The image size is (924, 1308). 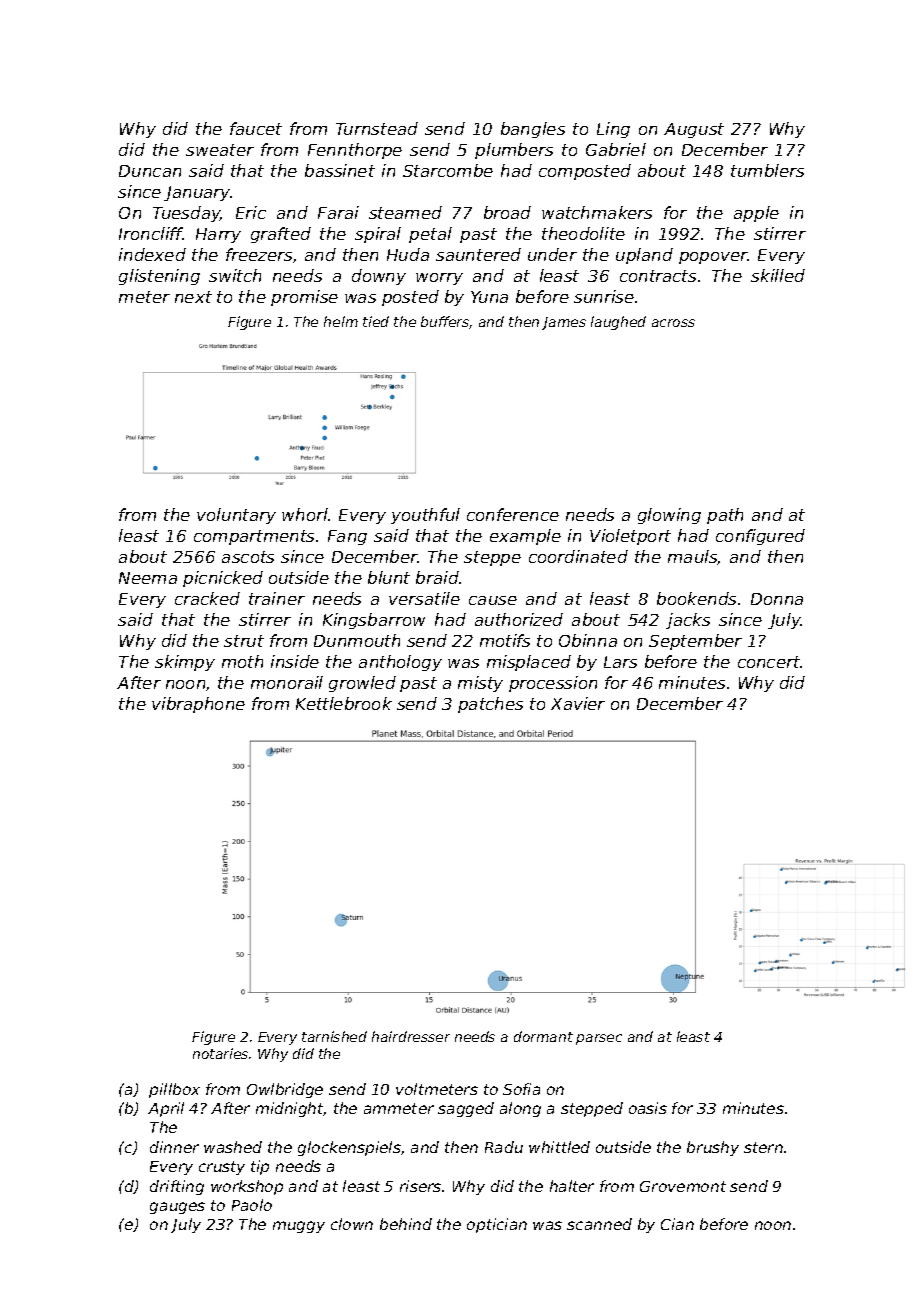 What do you see at coordinates (305, 514) in the image?
I see `whorl` at bounding box center [305, 514].
